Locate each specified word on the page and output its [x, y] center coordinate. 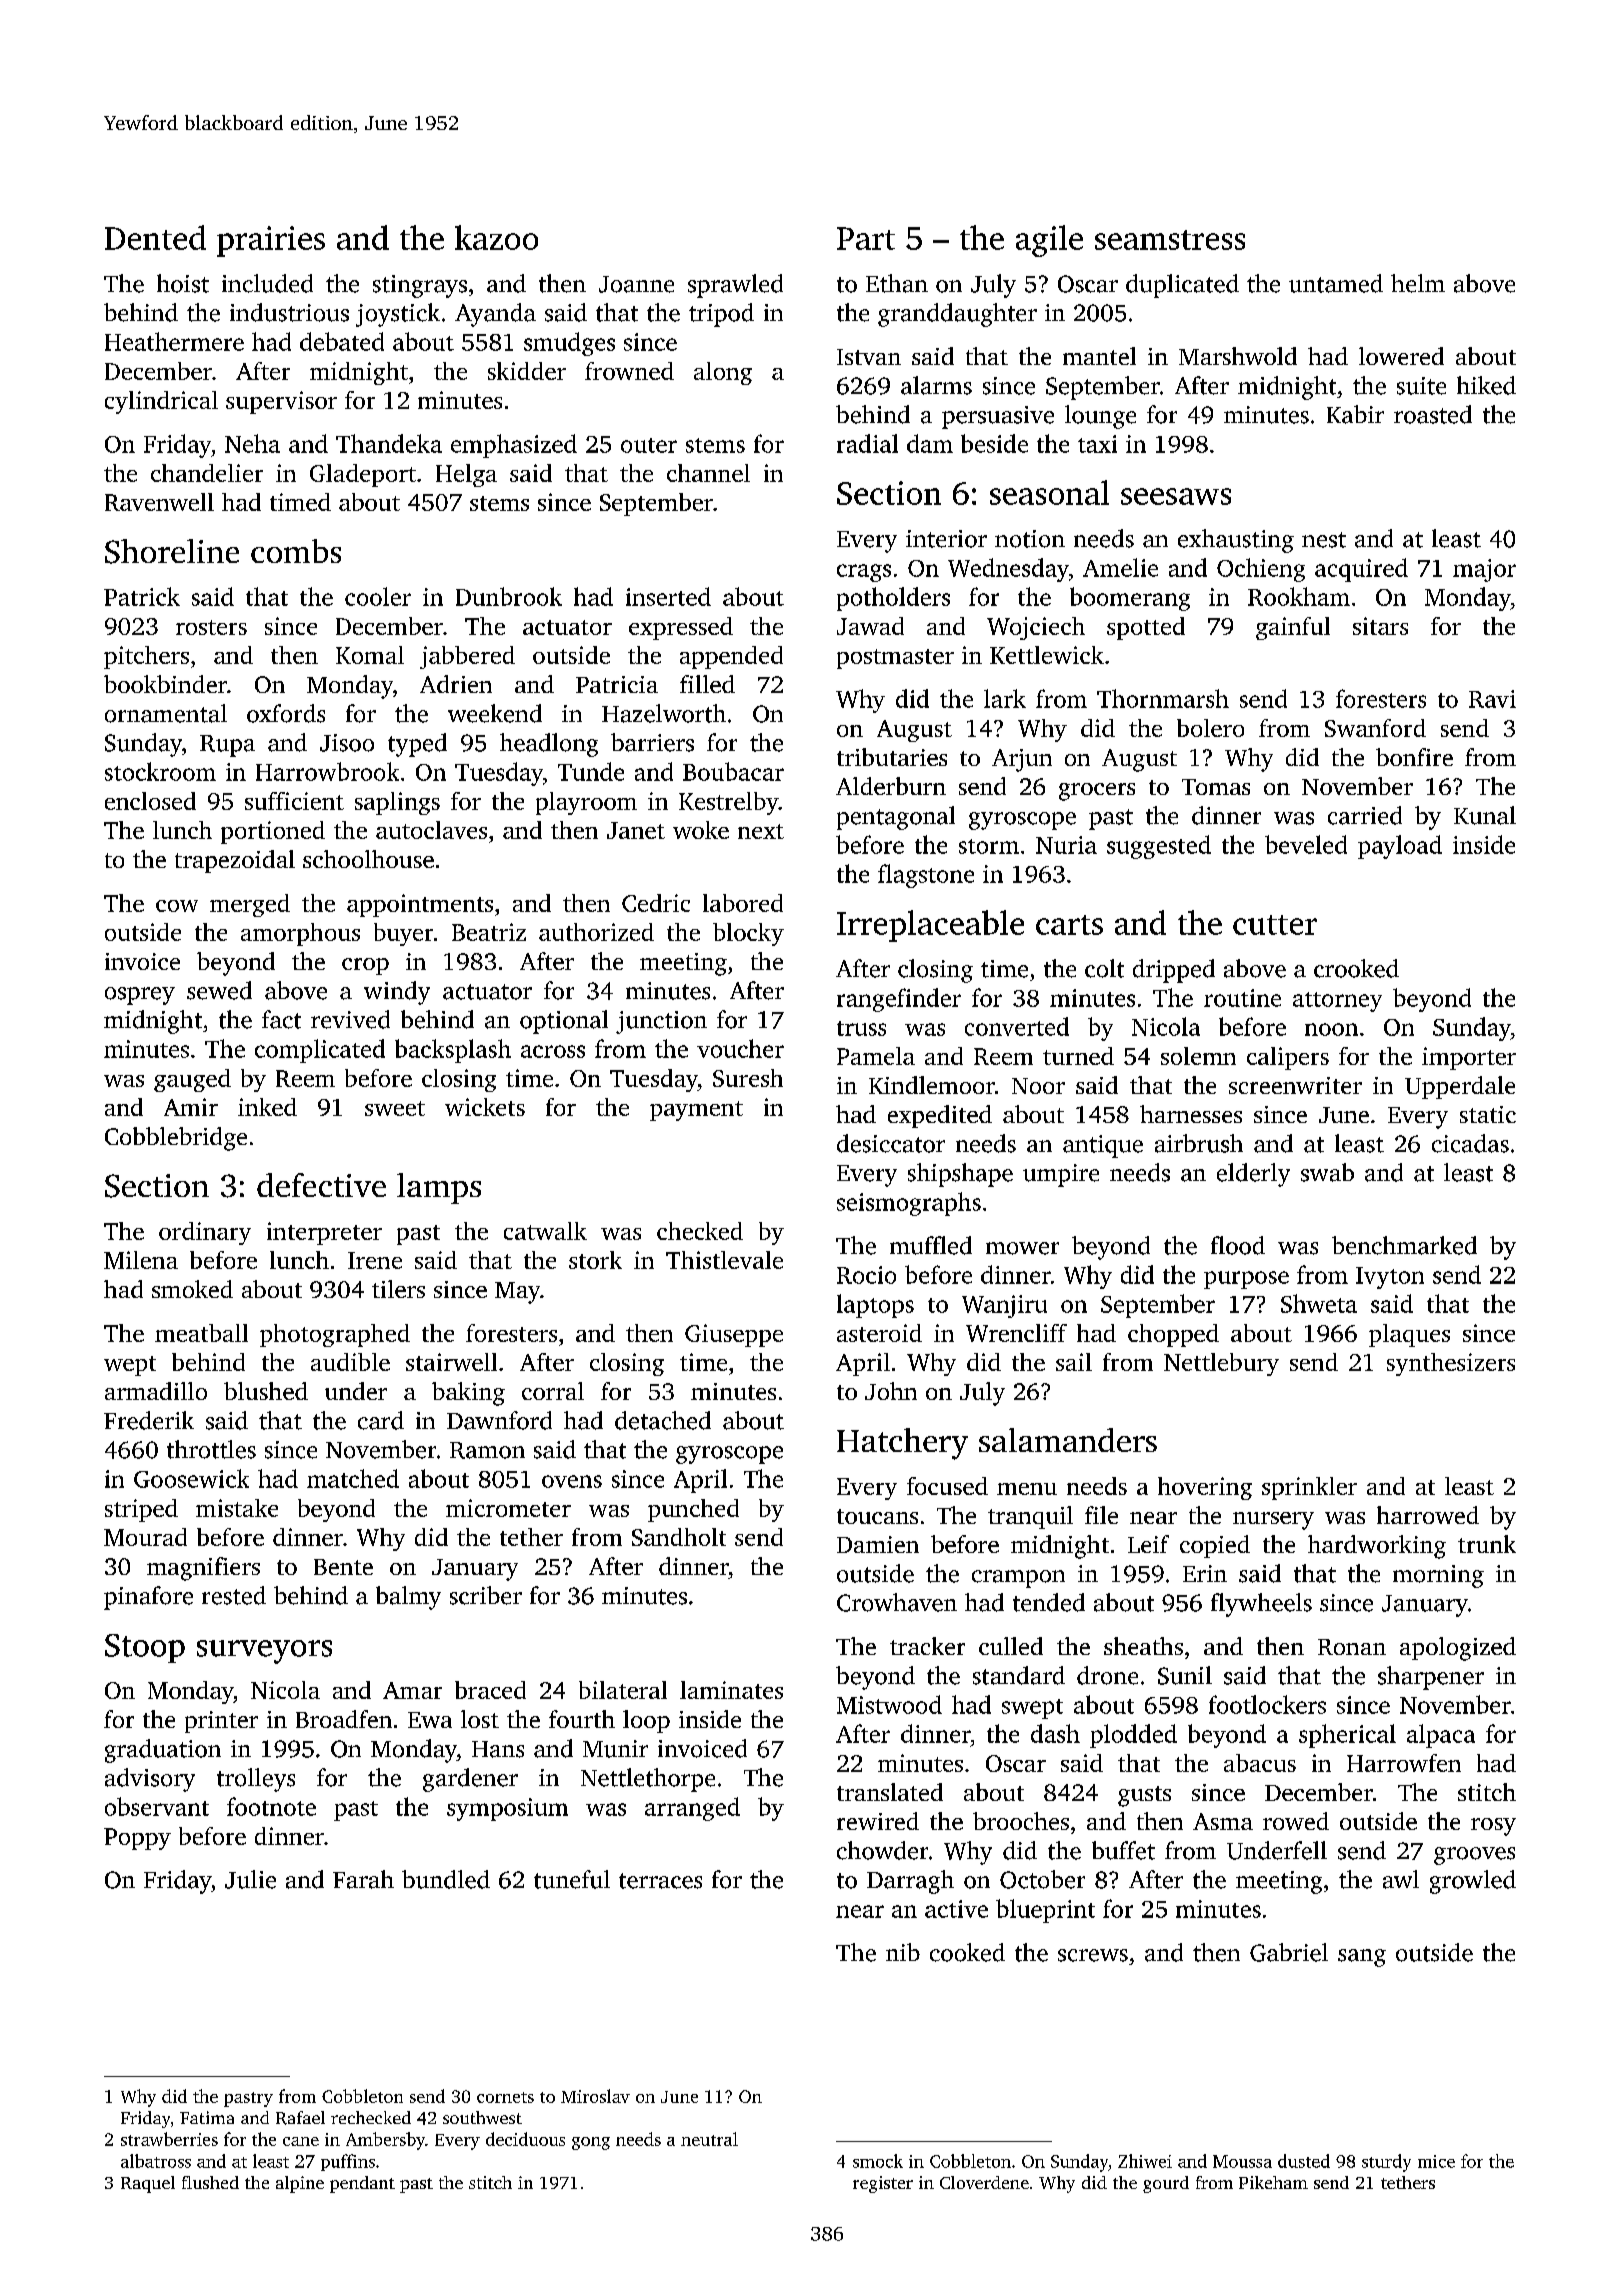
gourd [1166, 2184]
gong [591, 2143]
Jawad [870, 626]
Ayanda [495, 315]
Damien [878, 1544]
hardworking [1377, 1547]
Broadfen [344, 1719]
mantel [1099, 356]
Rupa [227, 746]
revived [350, 1019]
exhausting [1236, 541]
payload [1400, 847]
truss [861, 1028]
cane [301, 2141]
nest [1324, 540]
